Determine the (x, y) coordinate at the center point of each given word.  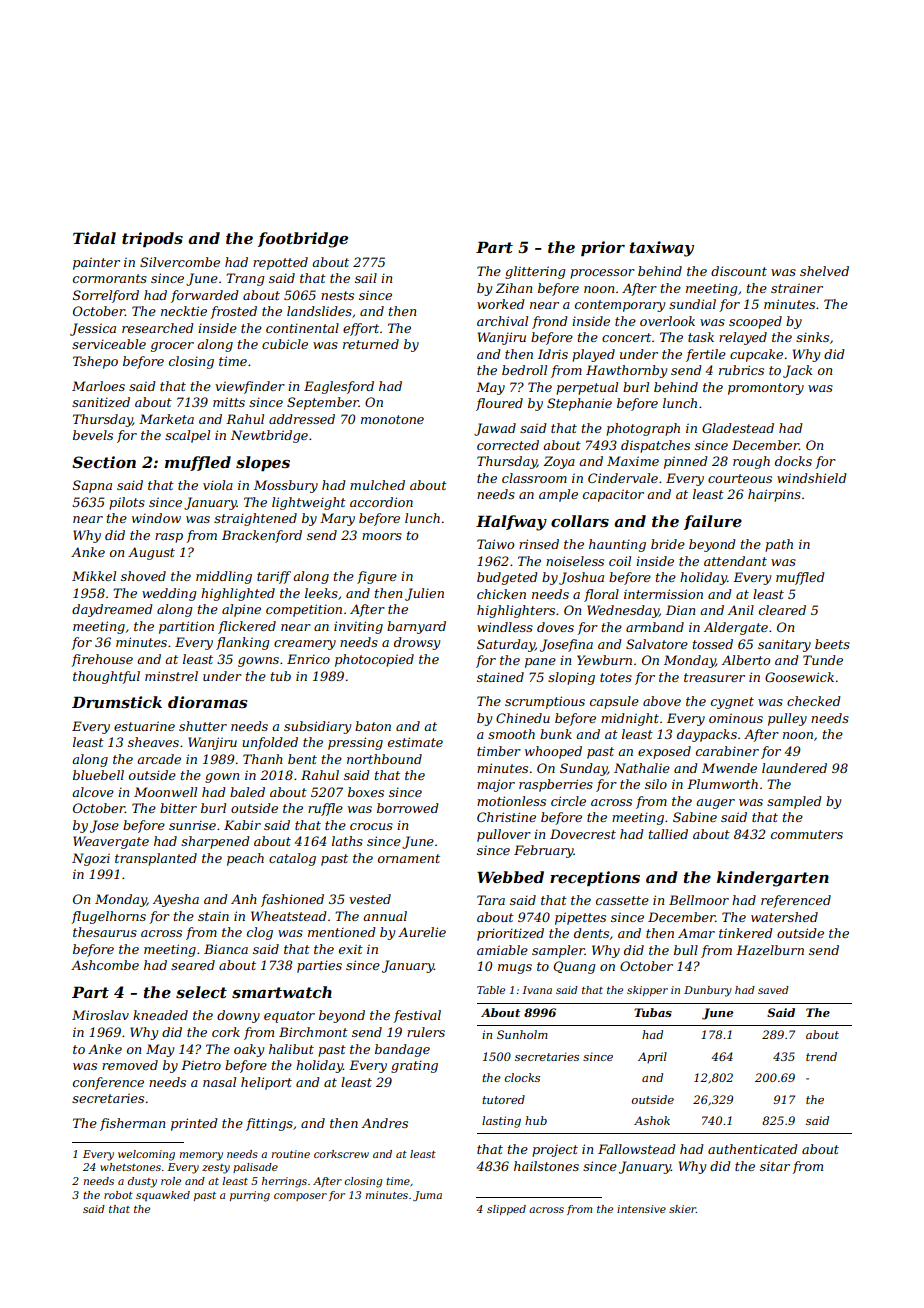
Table (491, 990)
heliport (266, 1083)
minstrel (171, 676)
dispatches (655, 446)
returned (371, 344)
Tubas (653, 1012)
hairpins (774, 495)
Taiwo (495, 544)
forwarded (205, 296)
